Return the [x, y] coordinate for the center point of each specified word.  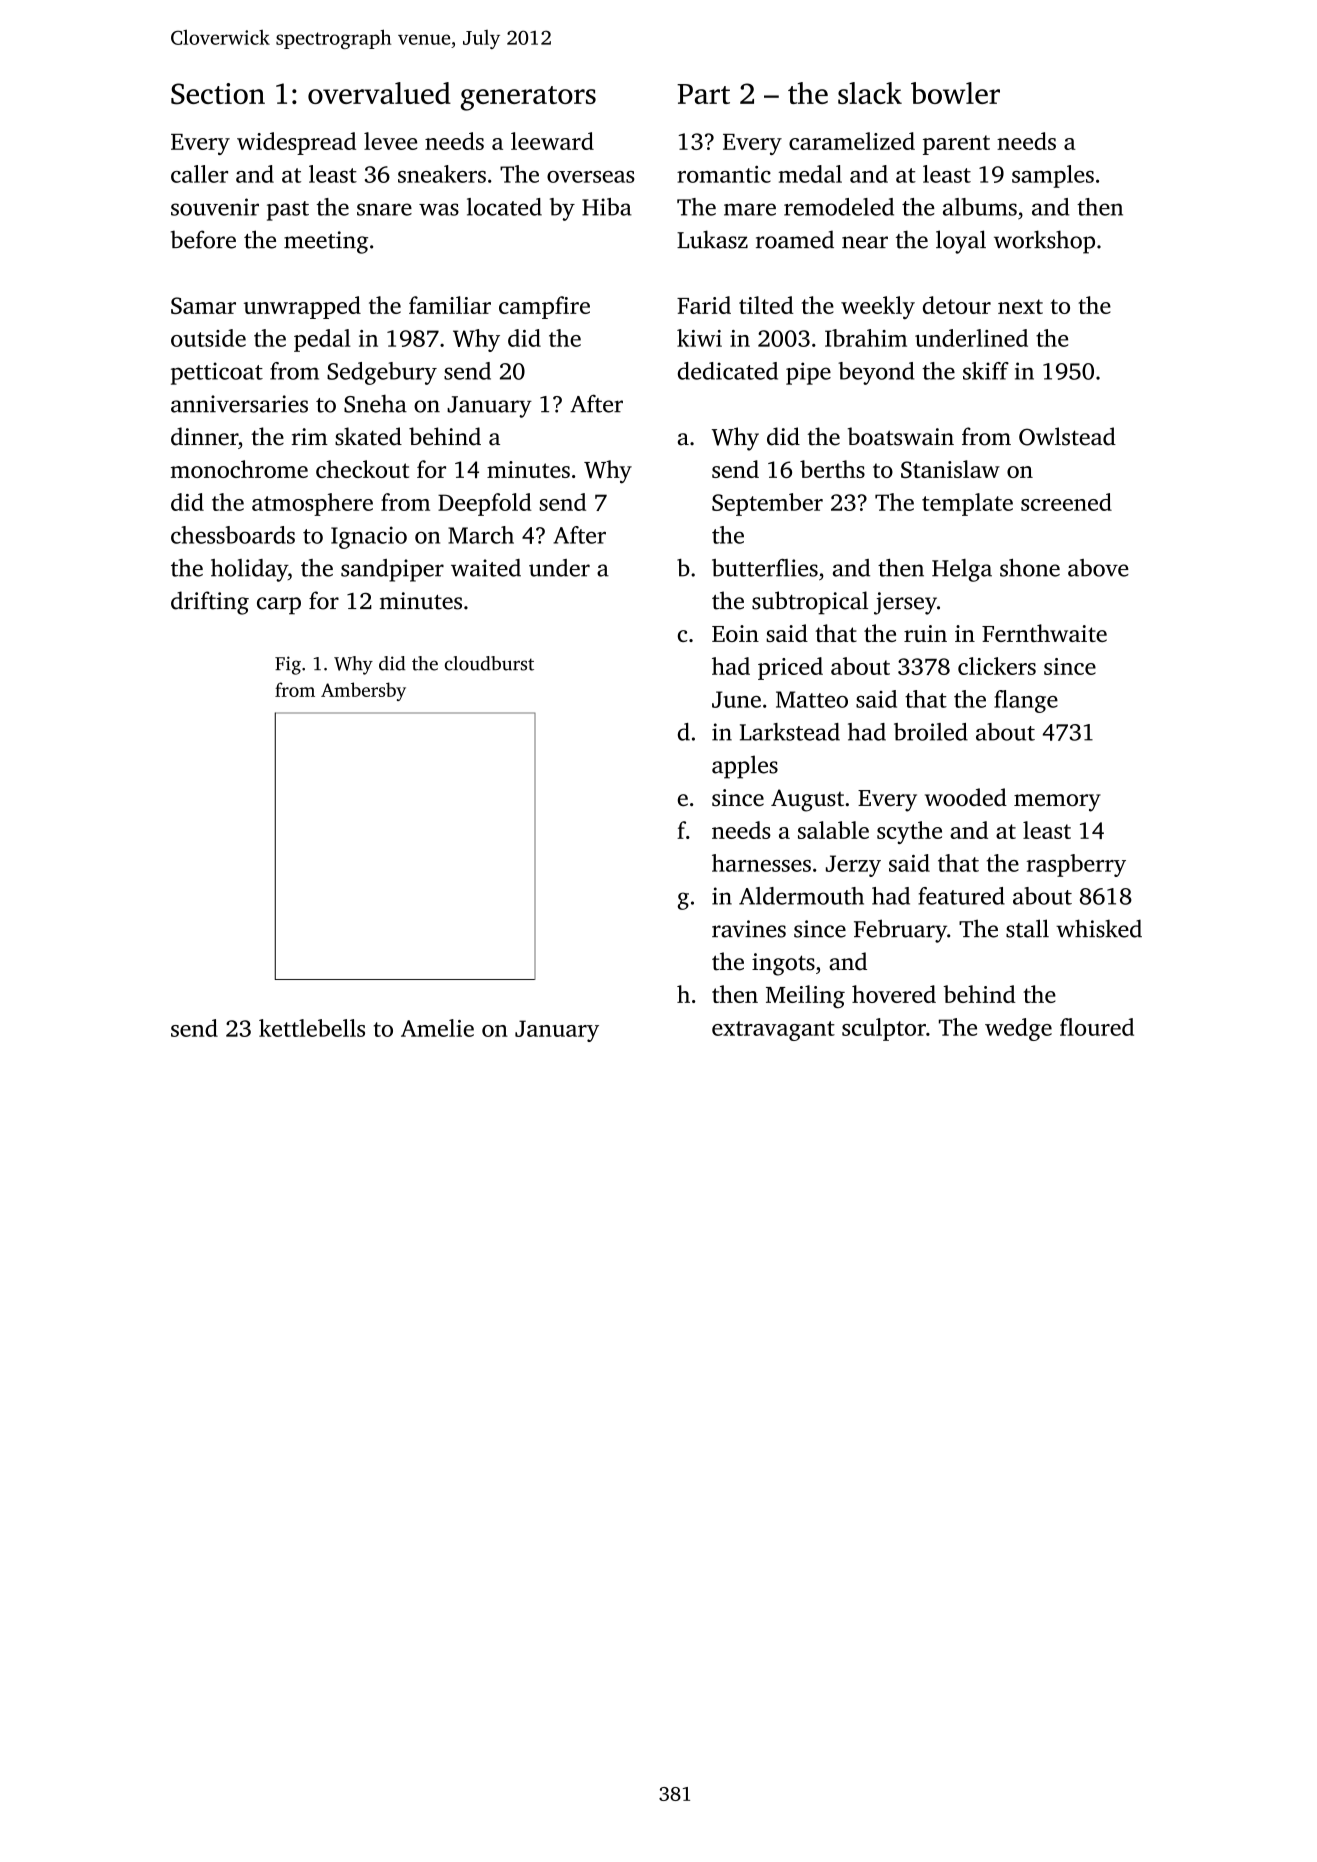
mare [750, 209]
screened [1066, 502]
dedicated [728, 371]
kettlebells [312, 1028]
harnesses [761, 863]
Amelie [437, 1028]
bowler [955, 93]
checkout [362, 469]
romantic [724, 174]
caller [199, 174]
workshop [1044, 242]
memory [1057, 803]
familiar [450, 305]
